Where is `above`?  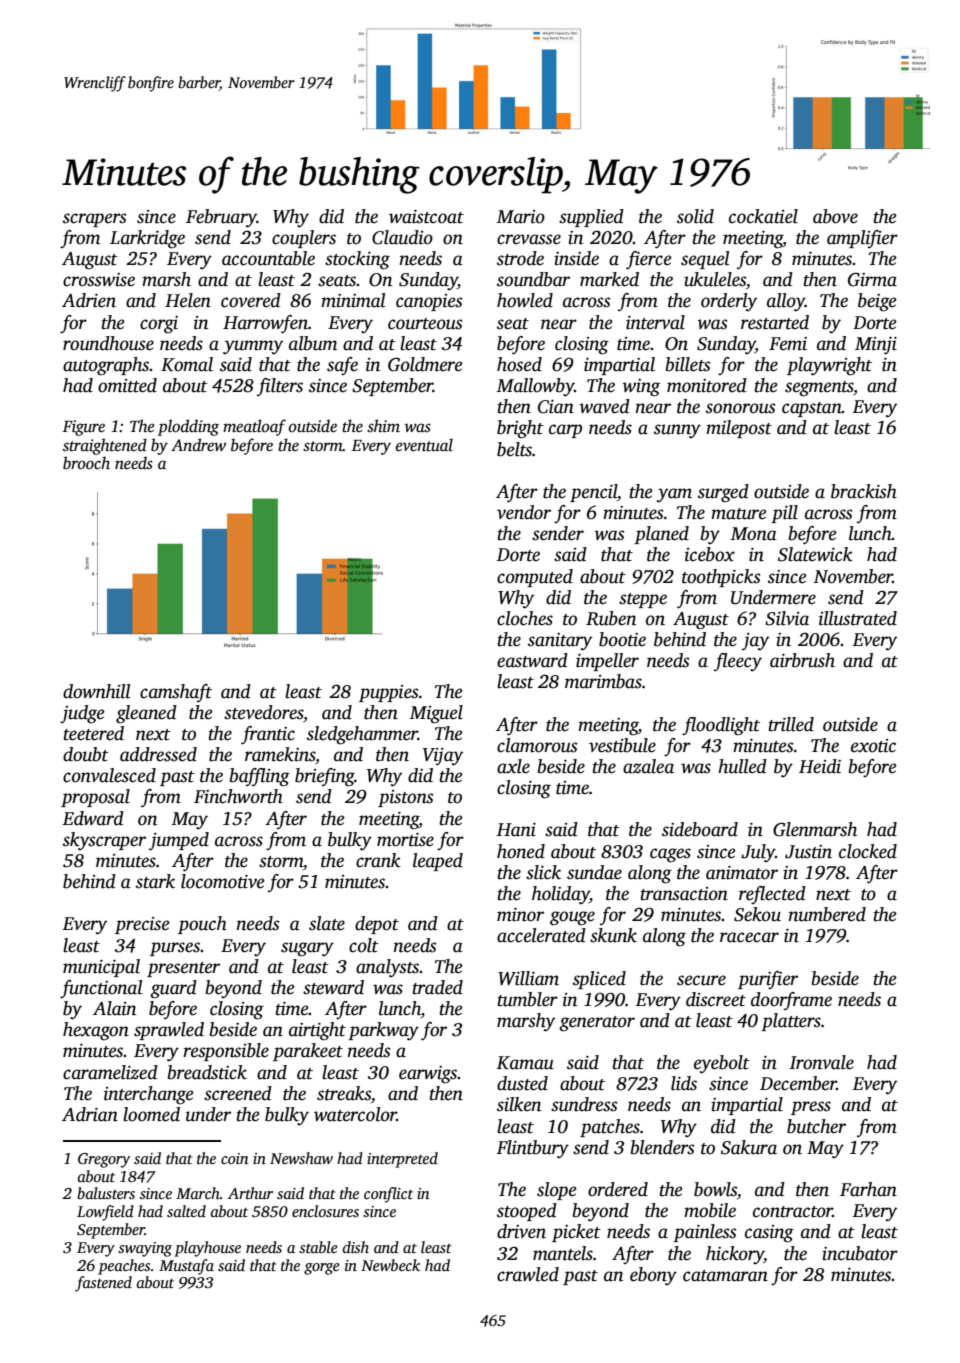
above is located at coordinates (835, 216).
